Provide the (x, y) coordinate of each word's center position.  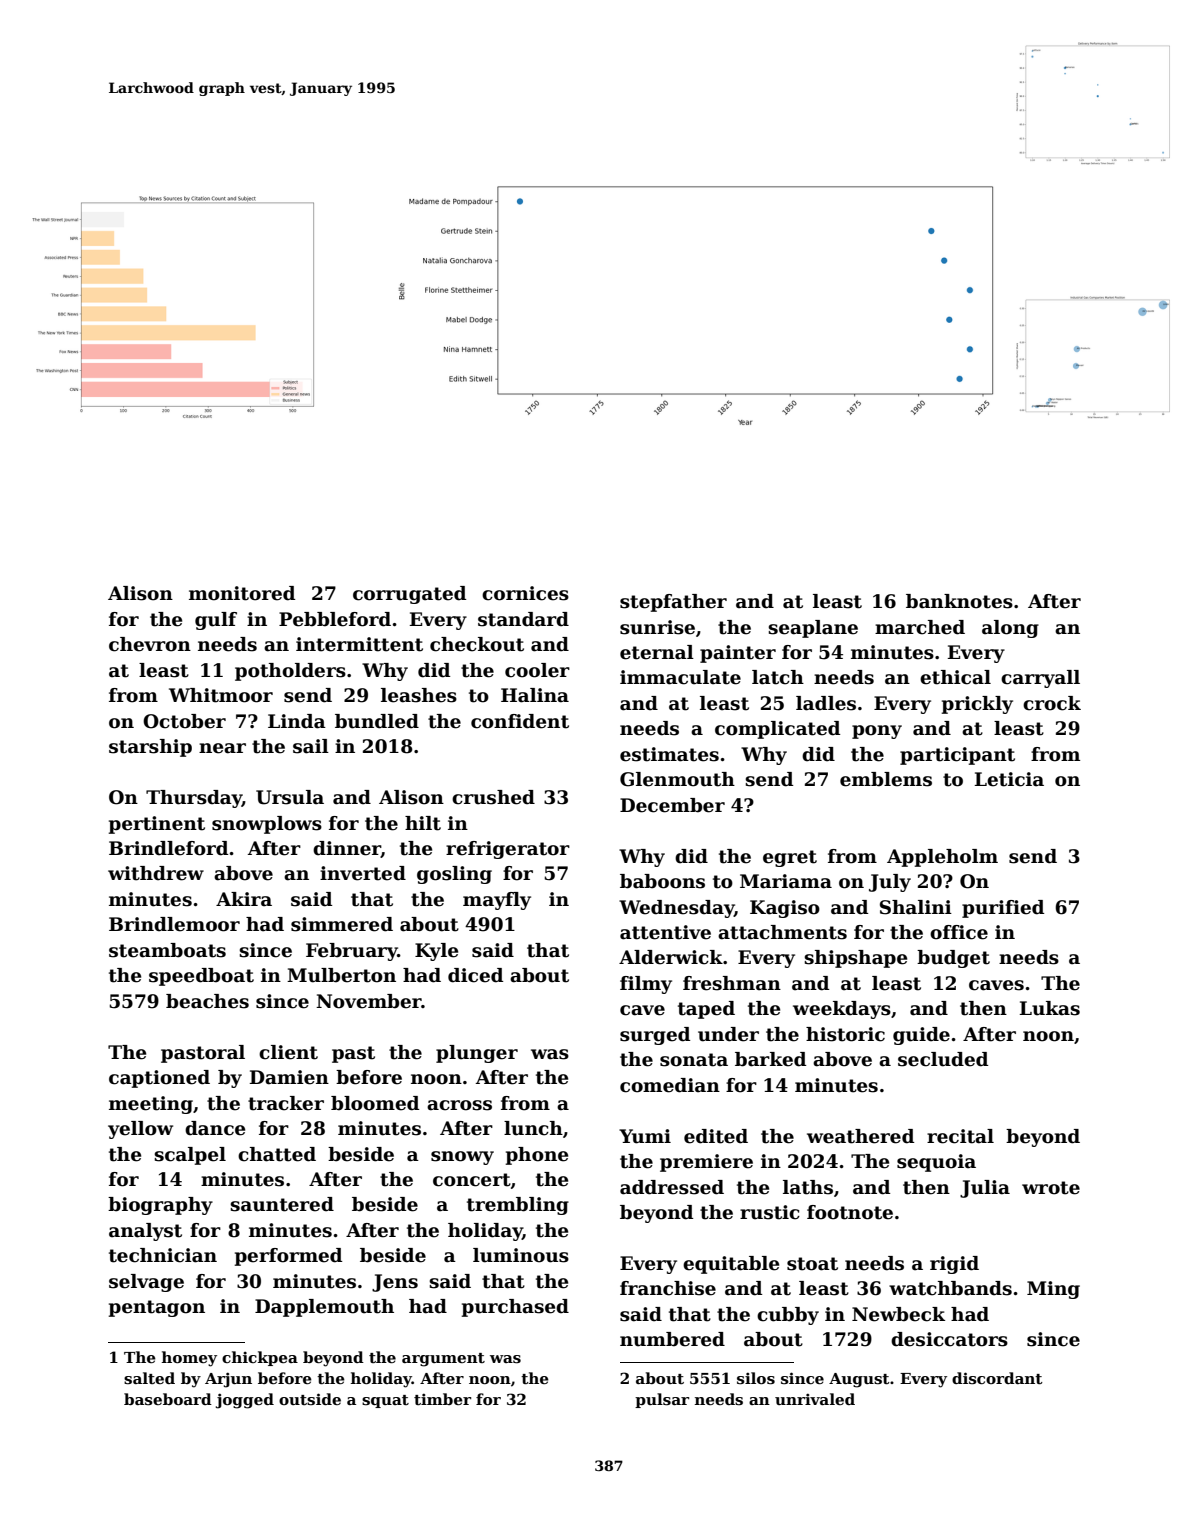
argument (443, 1360)
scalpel (190, 1156)
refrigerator (508, 850)
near (222, 748)
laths (808, 1187)
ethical (955, 677)
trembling (518, 1206)
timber (442, 1399)
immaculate (680, 677)
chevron (150, 644)
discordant (997, 1378)
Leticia (1009, 779)
